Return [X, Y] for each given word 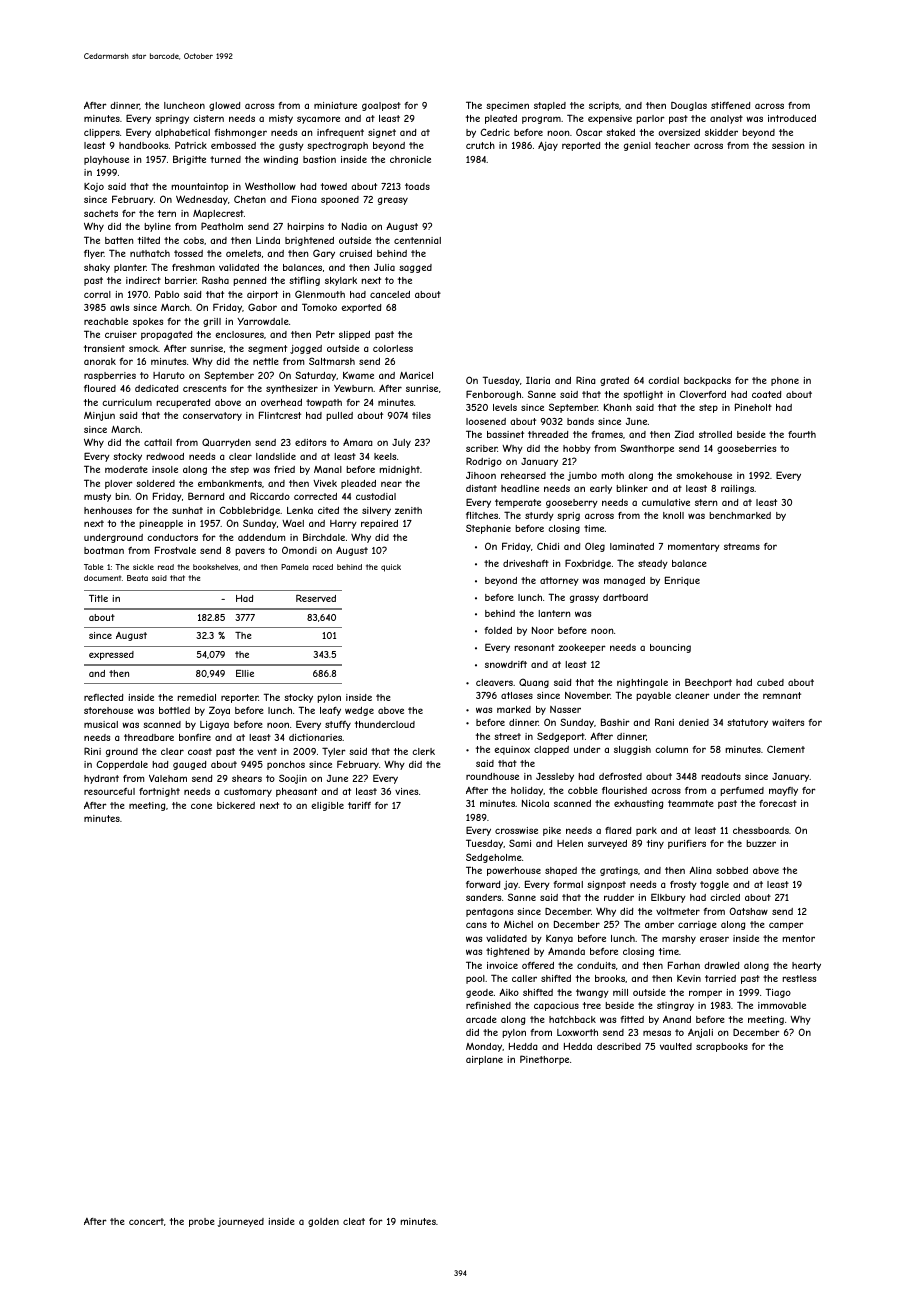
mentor [798, 938]
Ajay [548, 146]
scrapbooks [722, 1047]
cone [201, 806]
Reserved [316, 598]
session [788, 145]
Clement [786, 749]
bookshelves [215, 567]
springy [172, 119]
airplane [484, 1060]
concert [146, 1221]
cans [476, 925]
